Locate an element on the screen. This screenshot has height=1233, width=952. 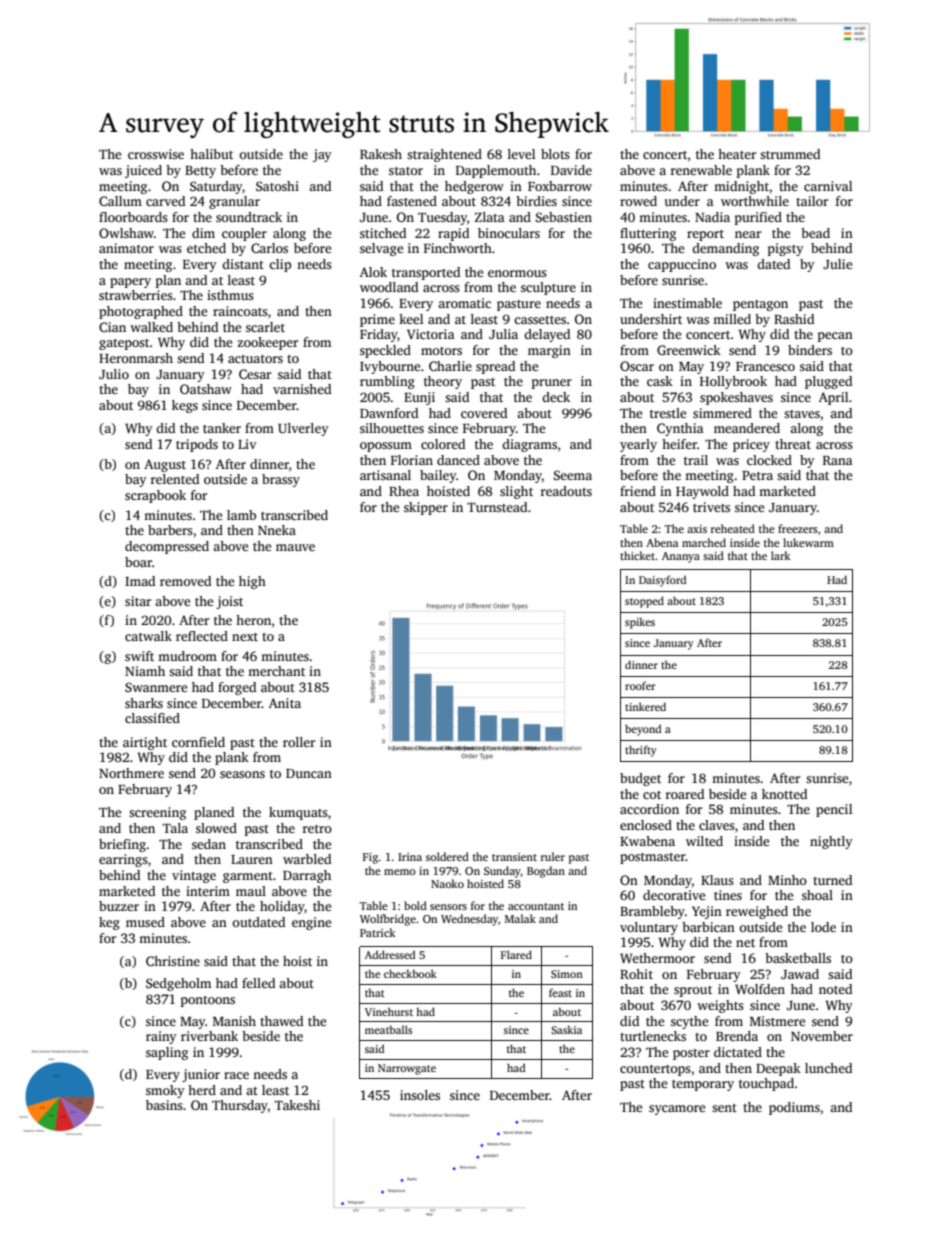
sycamore is located at coordinates (677, 1110).
